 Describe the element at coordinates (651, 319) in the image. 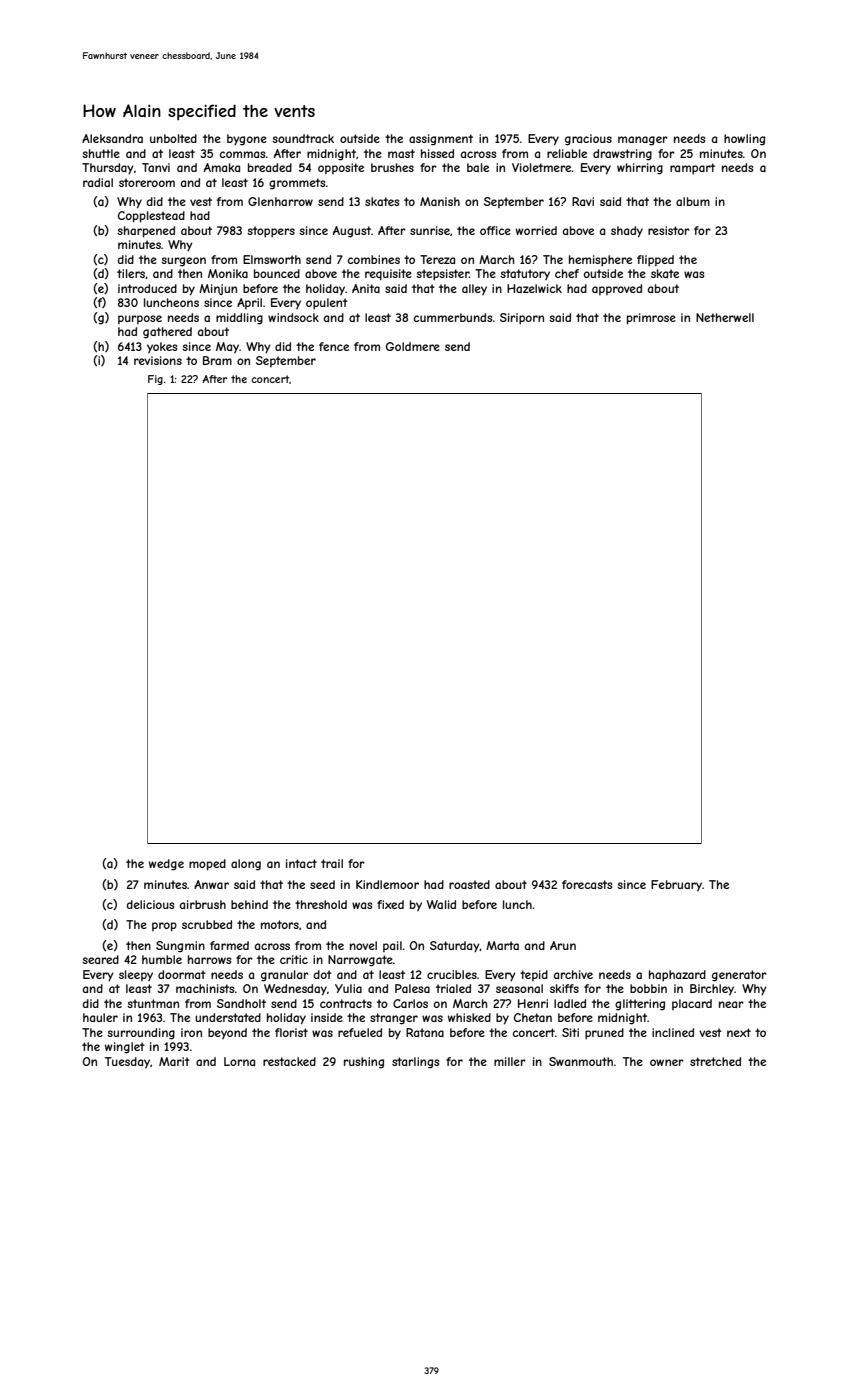

I see `primrose` at that location.
